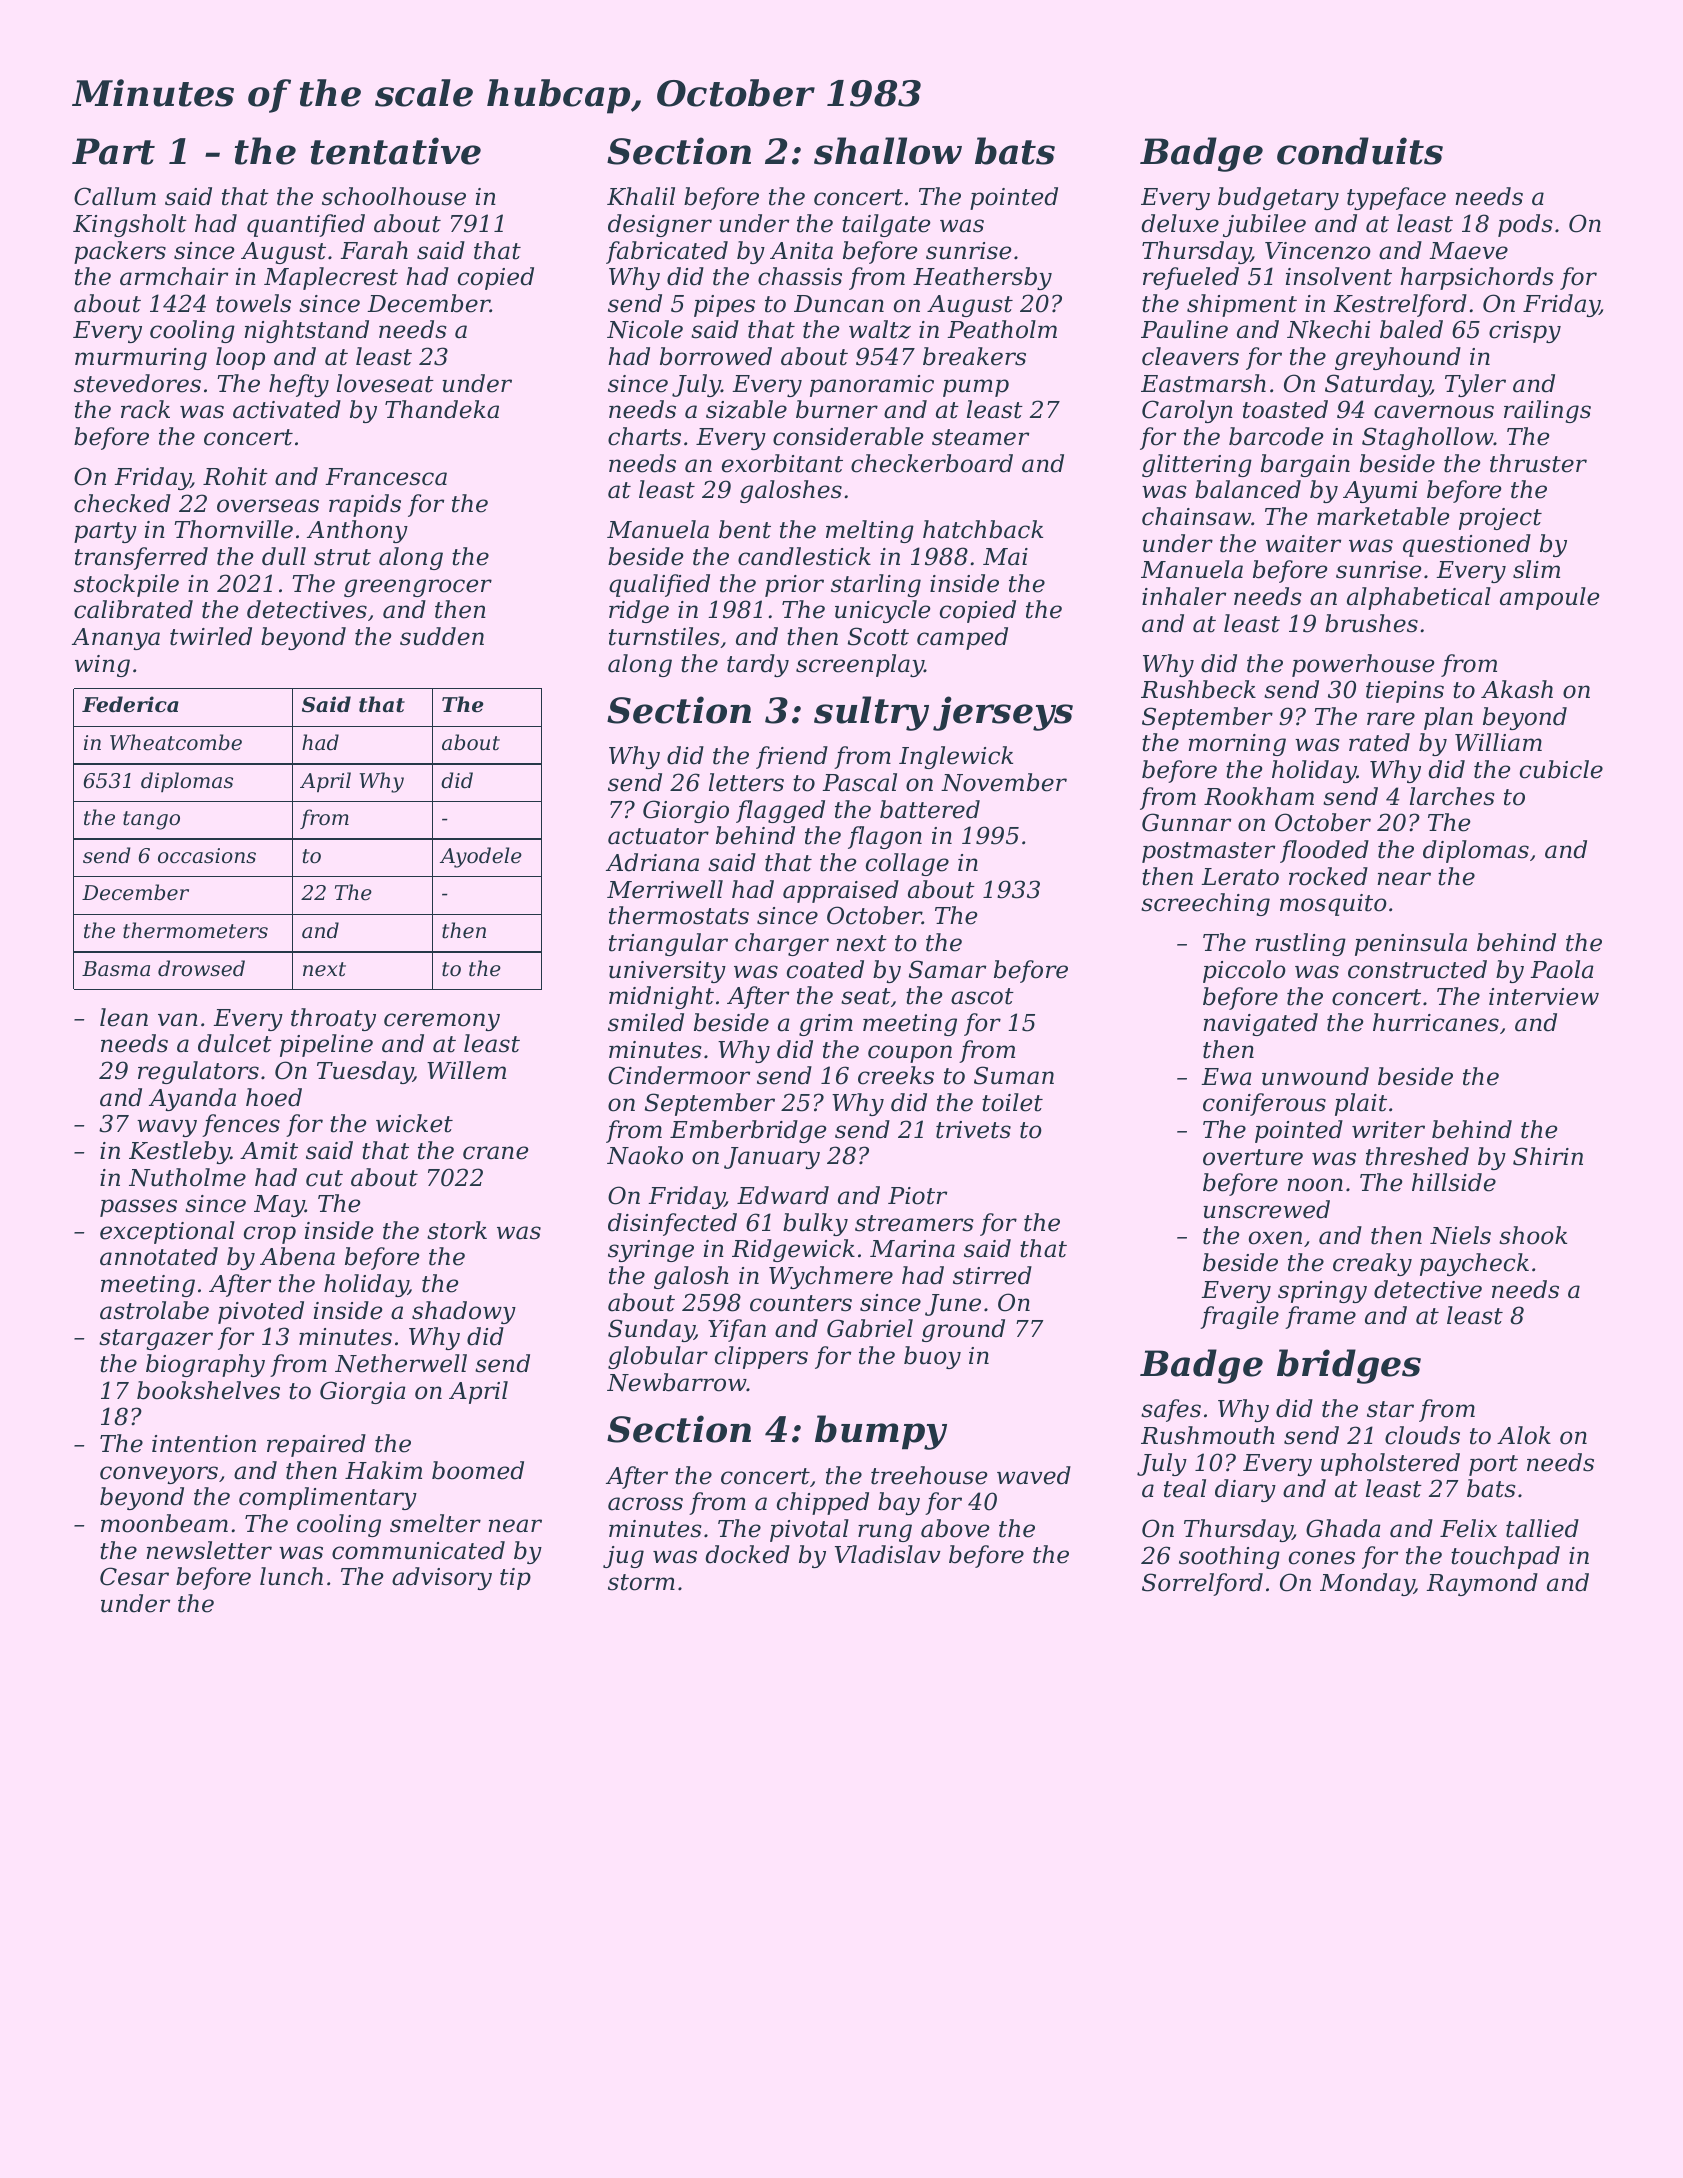 The height and width of the image is (2178, 1683). I want to click on Wheatcombe, so click(176, 742).
